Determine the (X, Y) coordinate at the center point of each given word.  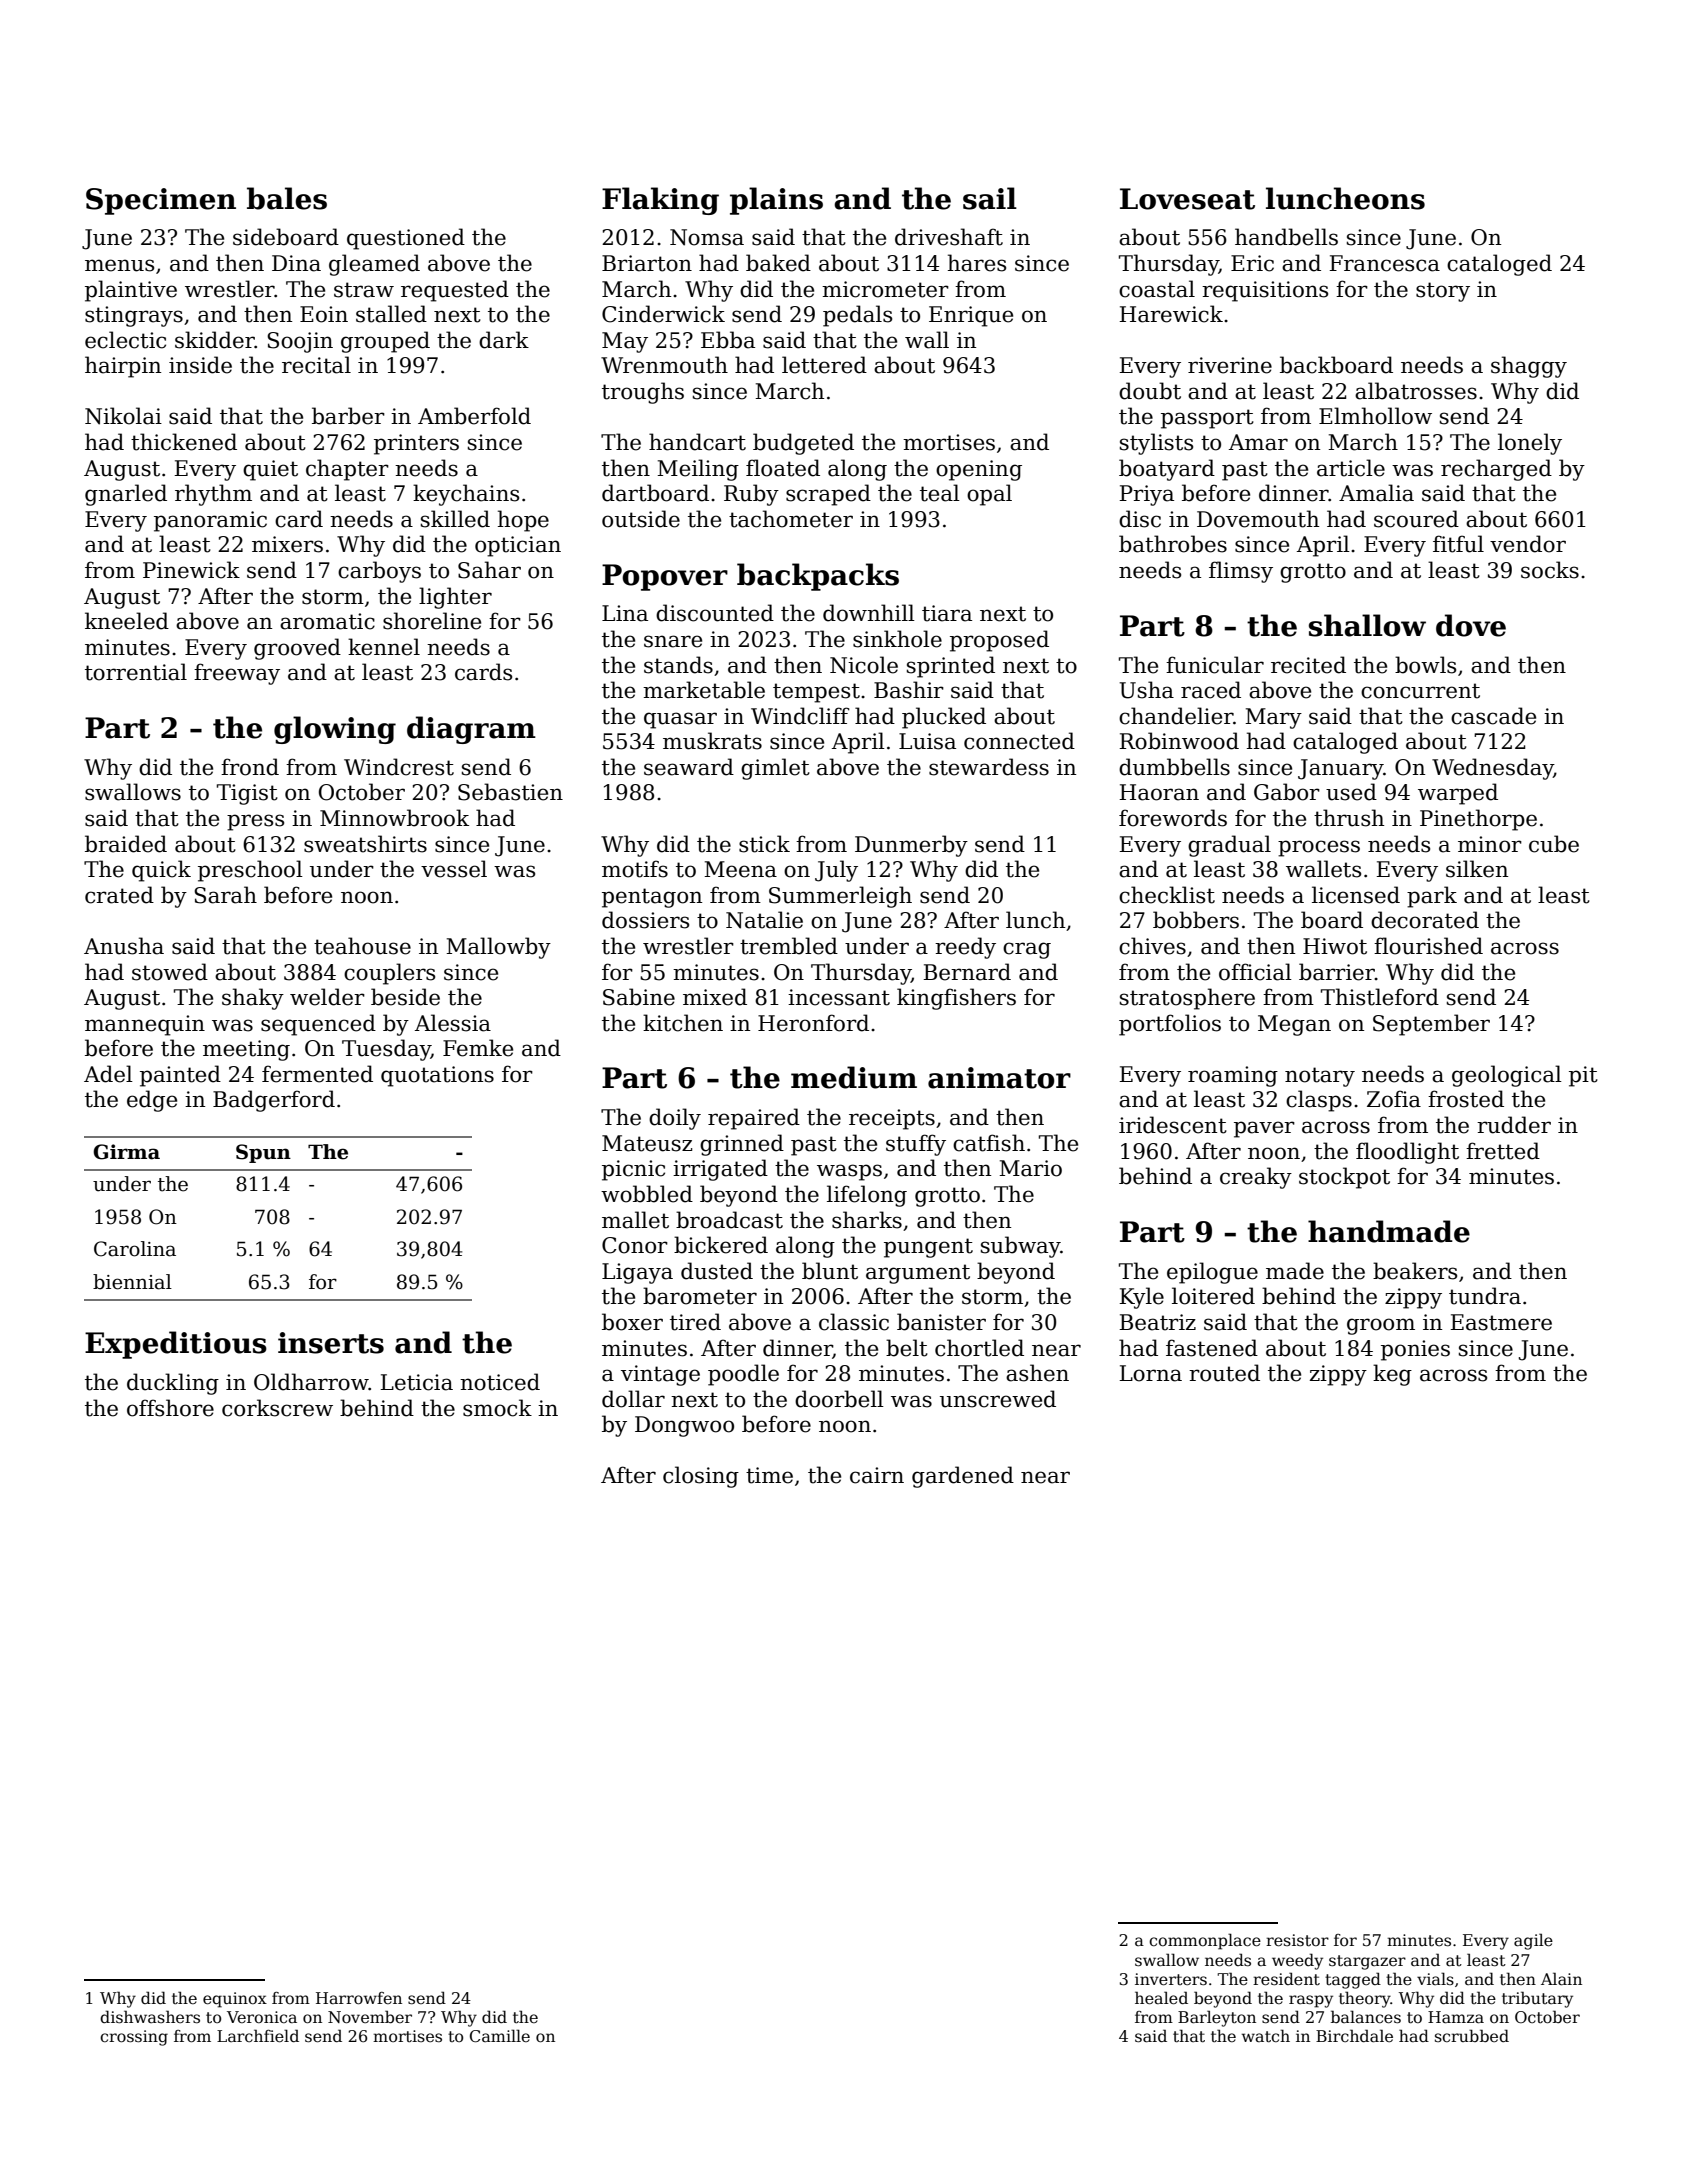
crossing (134, 2038)
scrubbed (1472, 2035)
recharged (1496, 470)
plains (776, 201)
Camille (500, 2036)
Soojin (300, 342)
